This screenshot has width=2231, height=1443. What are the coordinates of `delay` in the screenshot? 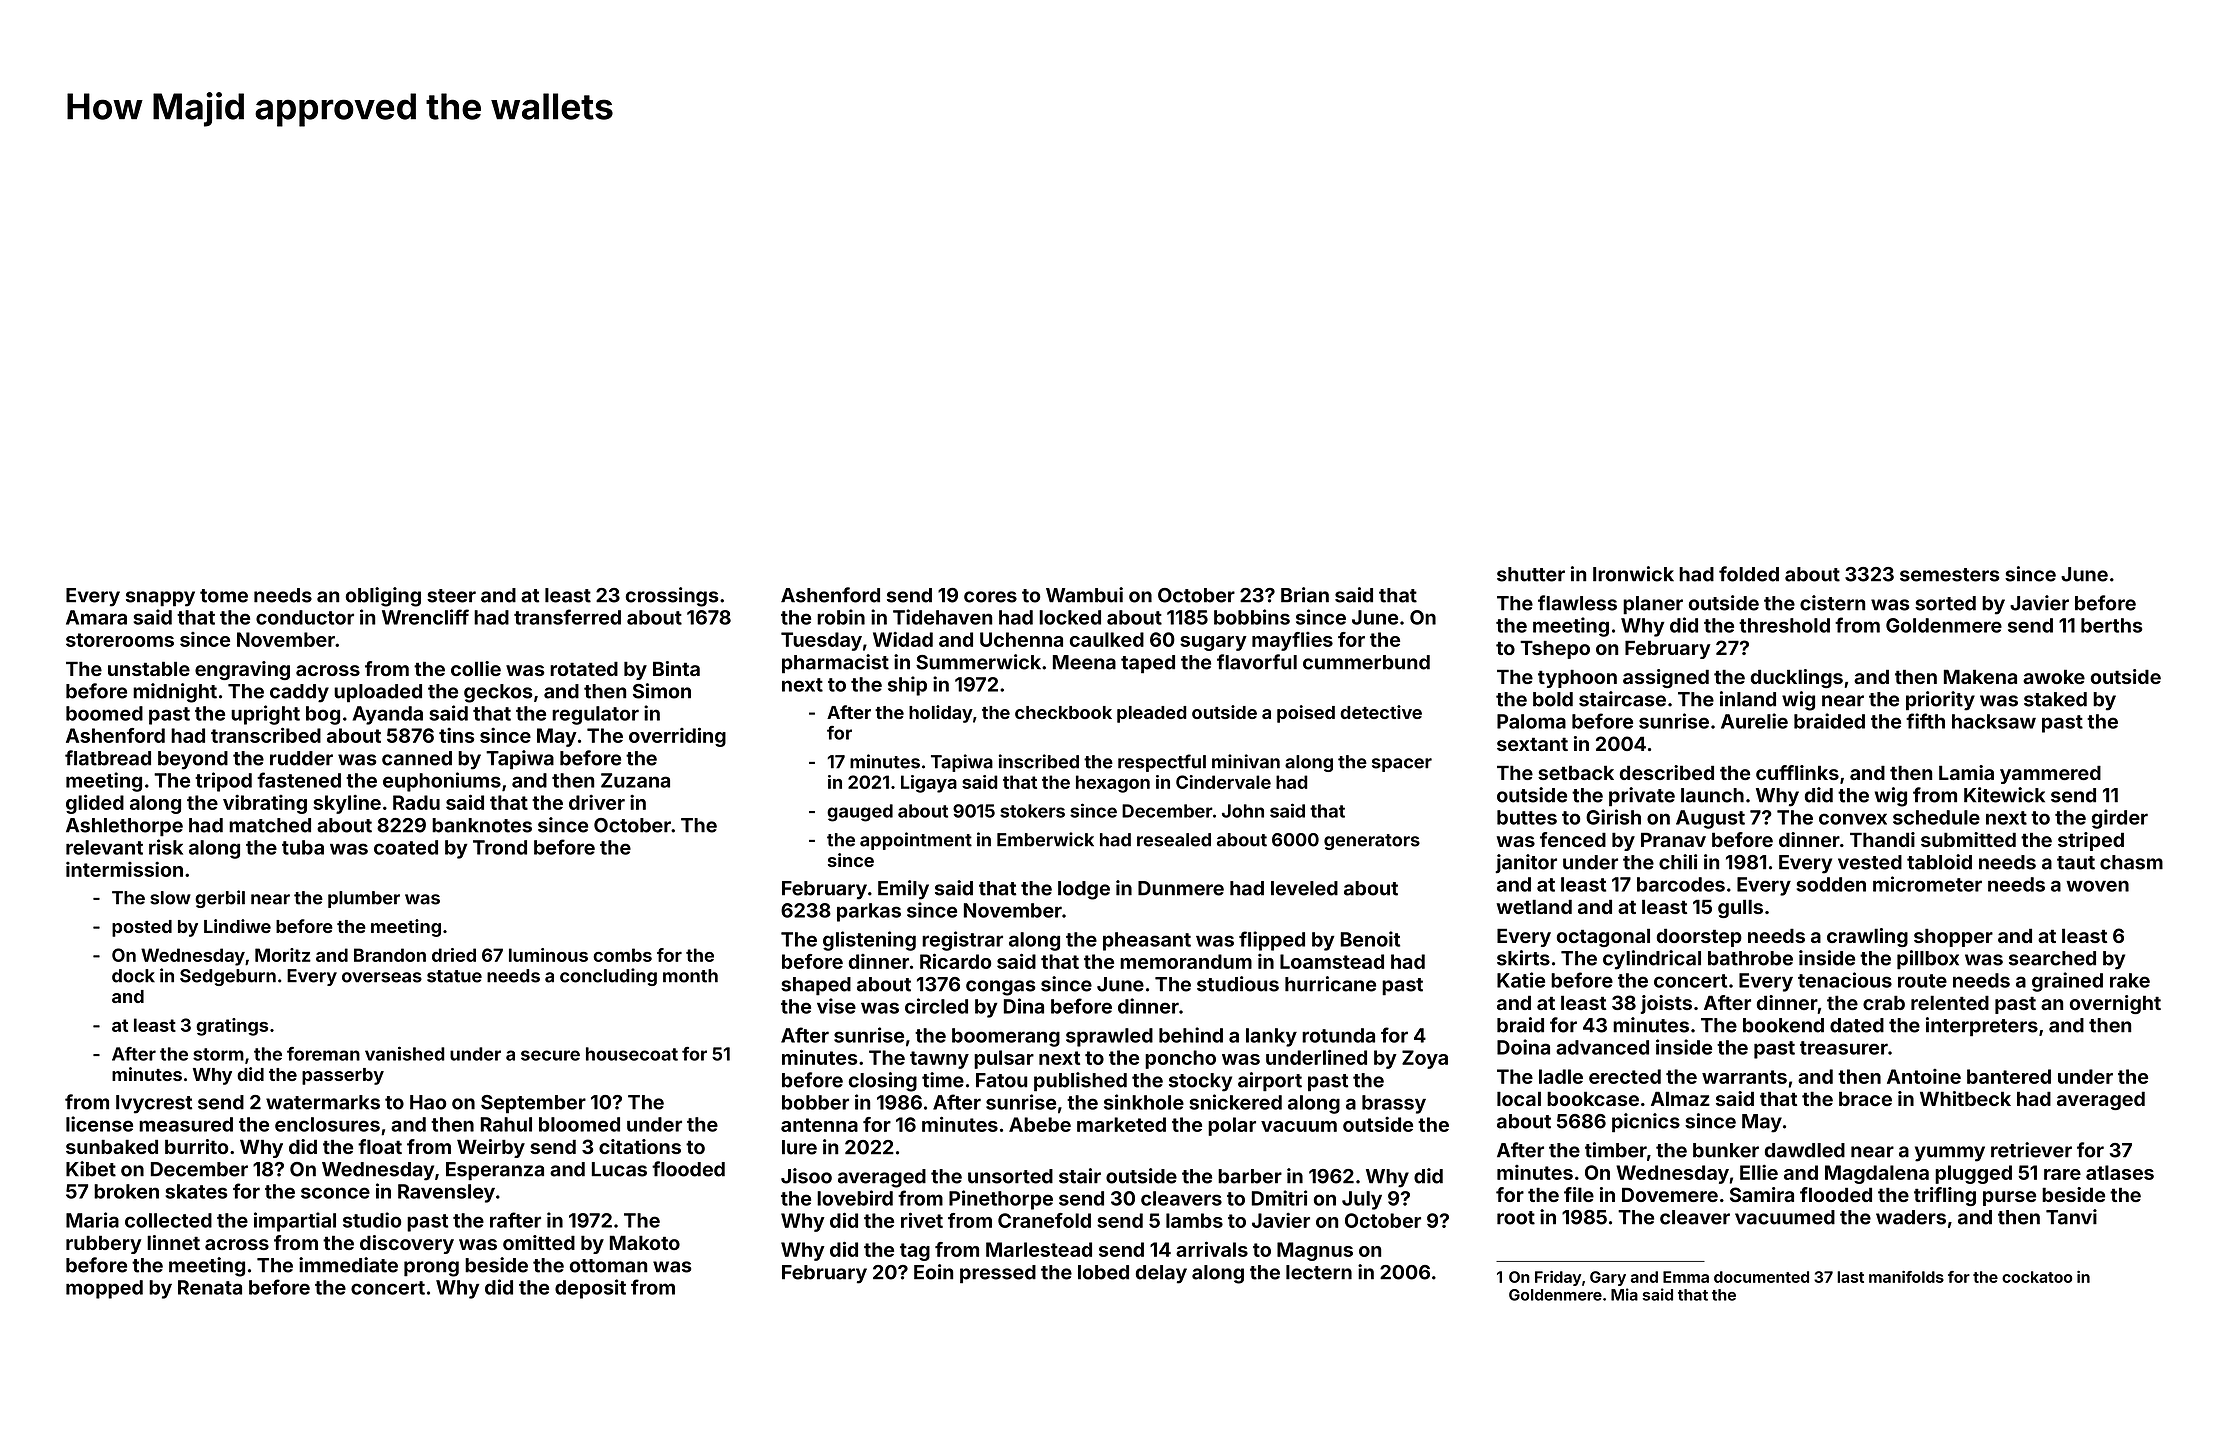 It's located at (1161, 1274).
